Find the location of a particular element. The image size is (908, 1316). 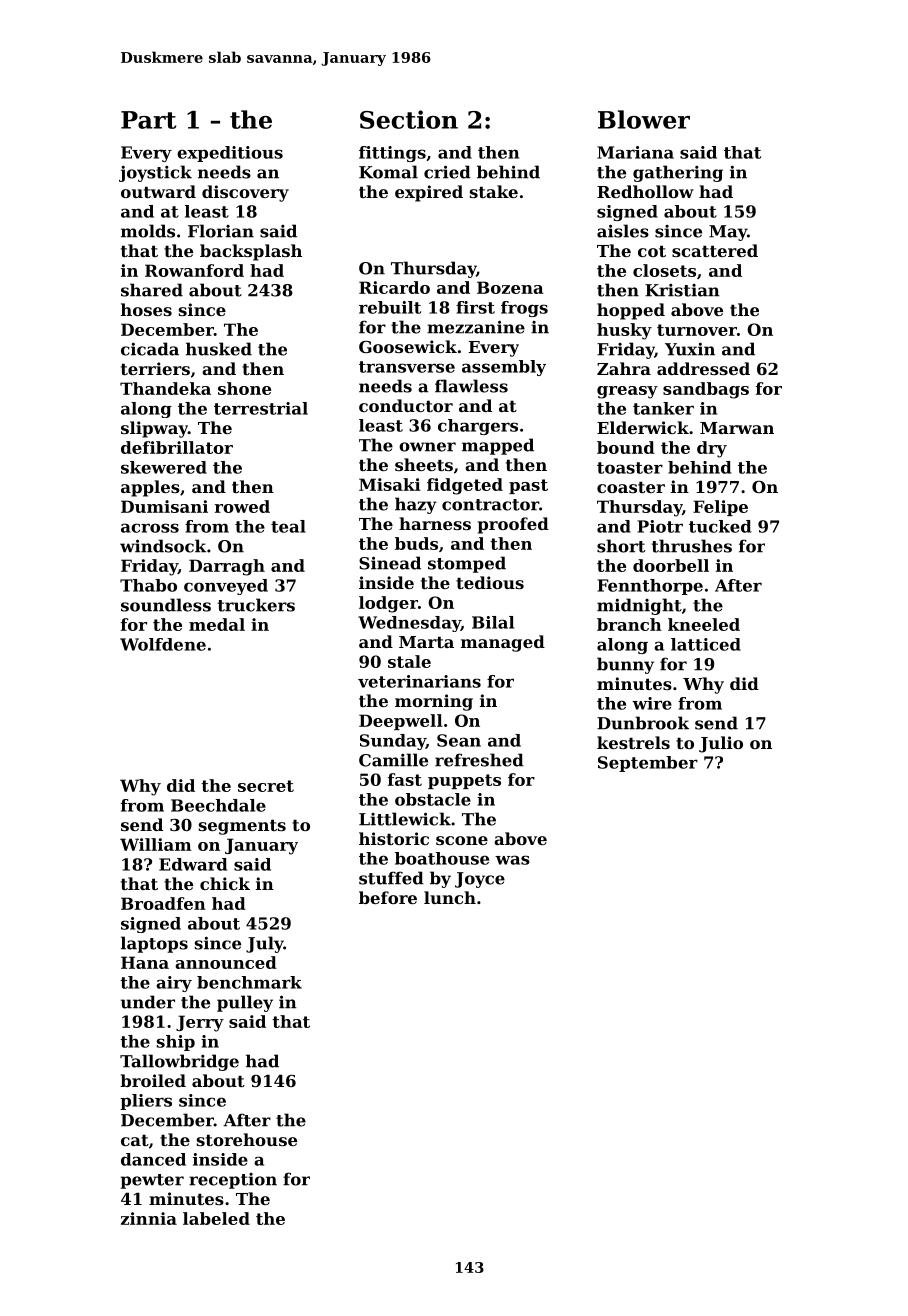

reception is located at coordinates (233, 1181).
